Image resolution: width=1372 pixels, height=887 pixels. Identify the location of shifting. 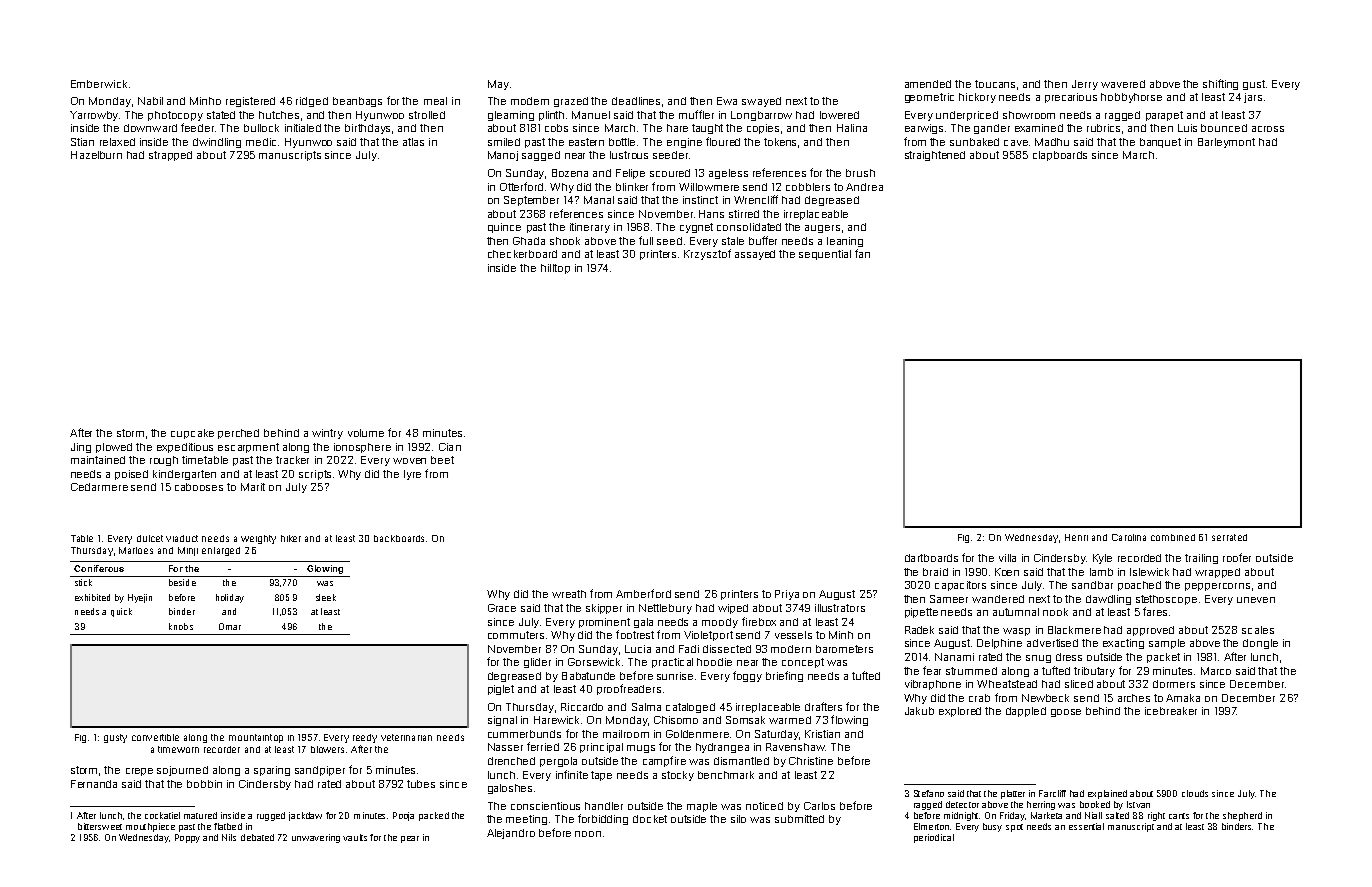
(1220, 84).
